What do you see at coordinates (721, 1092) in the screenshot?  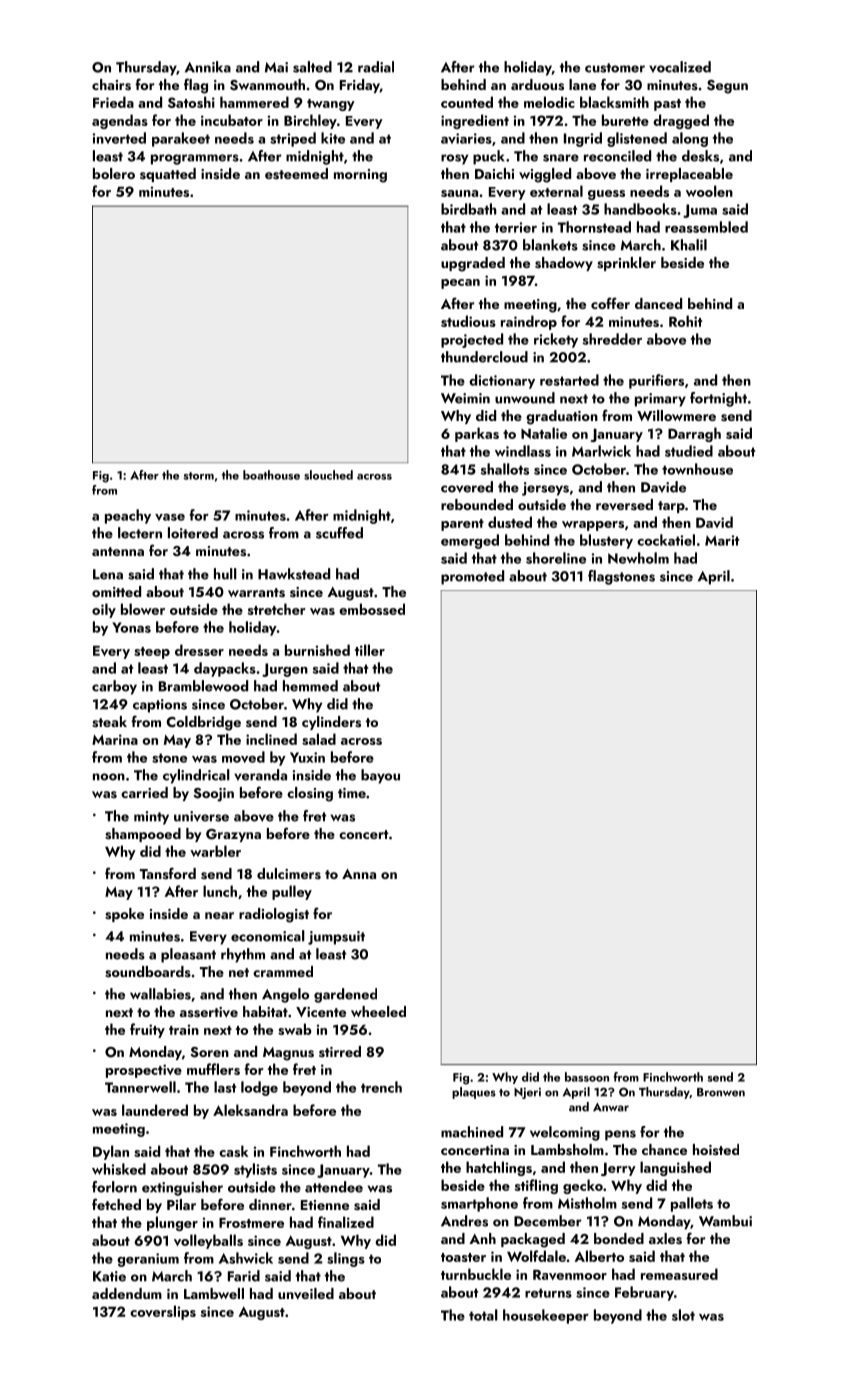 I see `Bronwen` at bounding box center [721, 1092].
